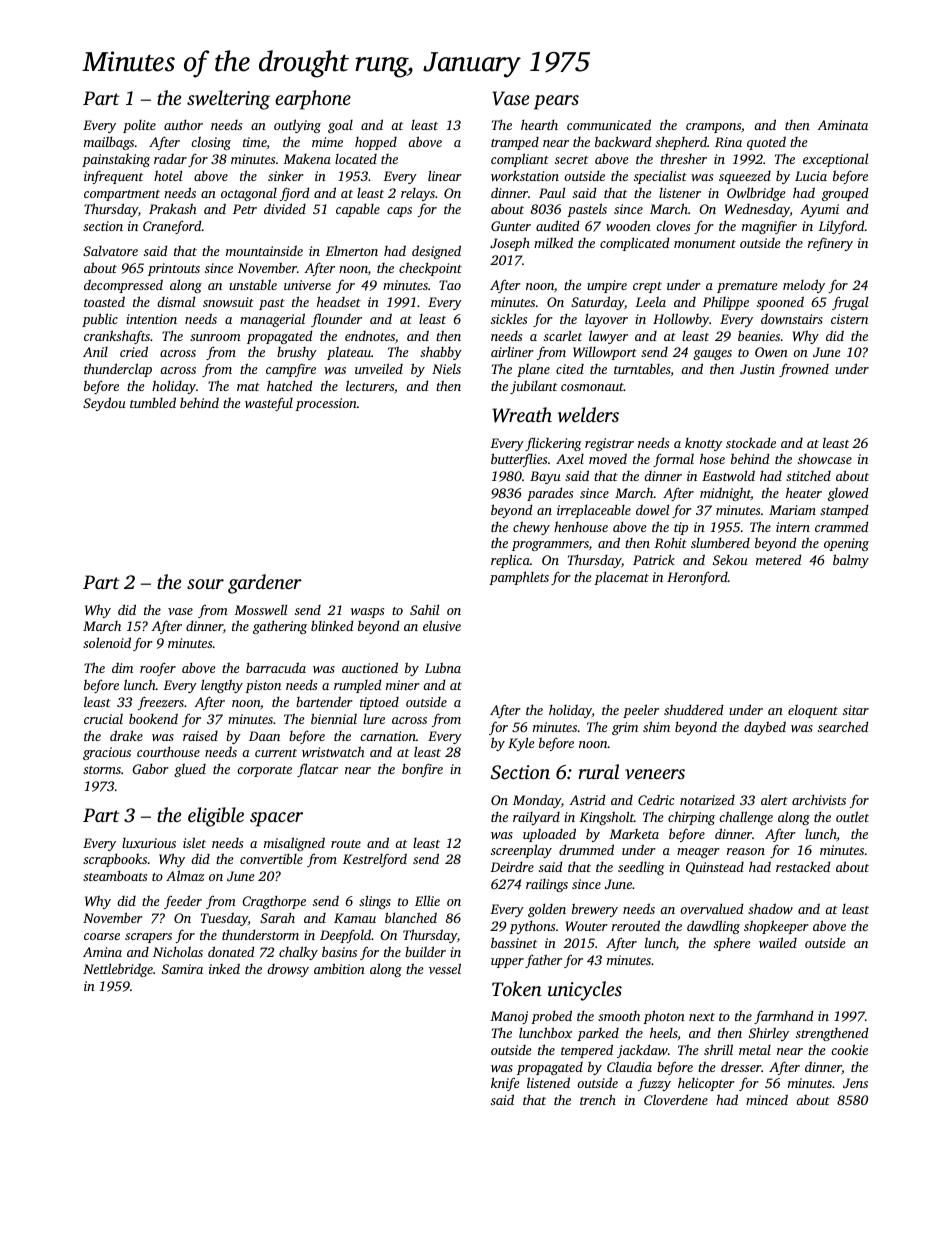  What do you see at coordinates (519, 578) in the document?
I see `pamphlets` at bounding box center [519, 578].
